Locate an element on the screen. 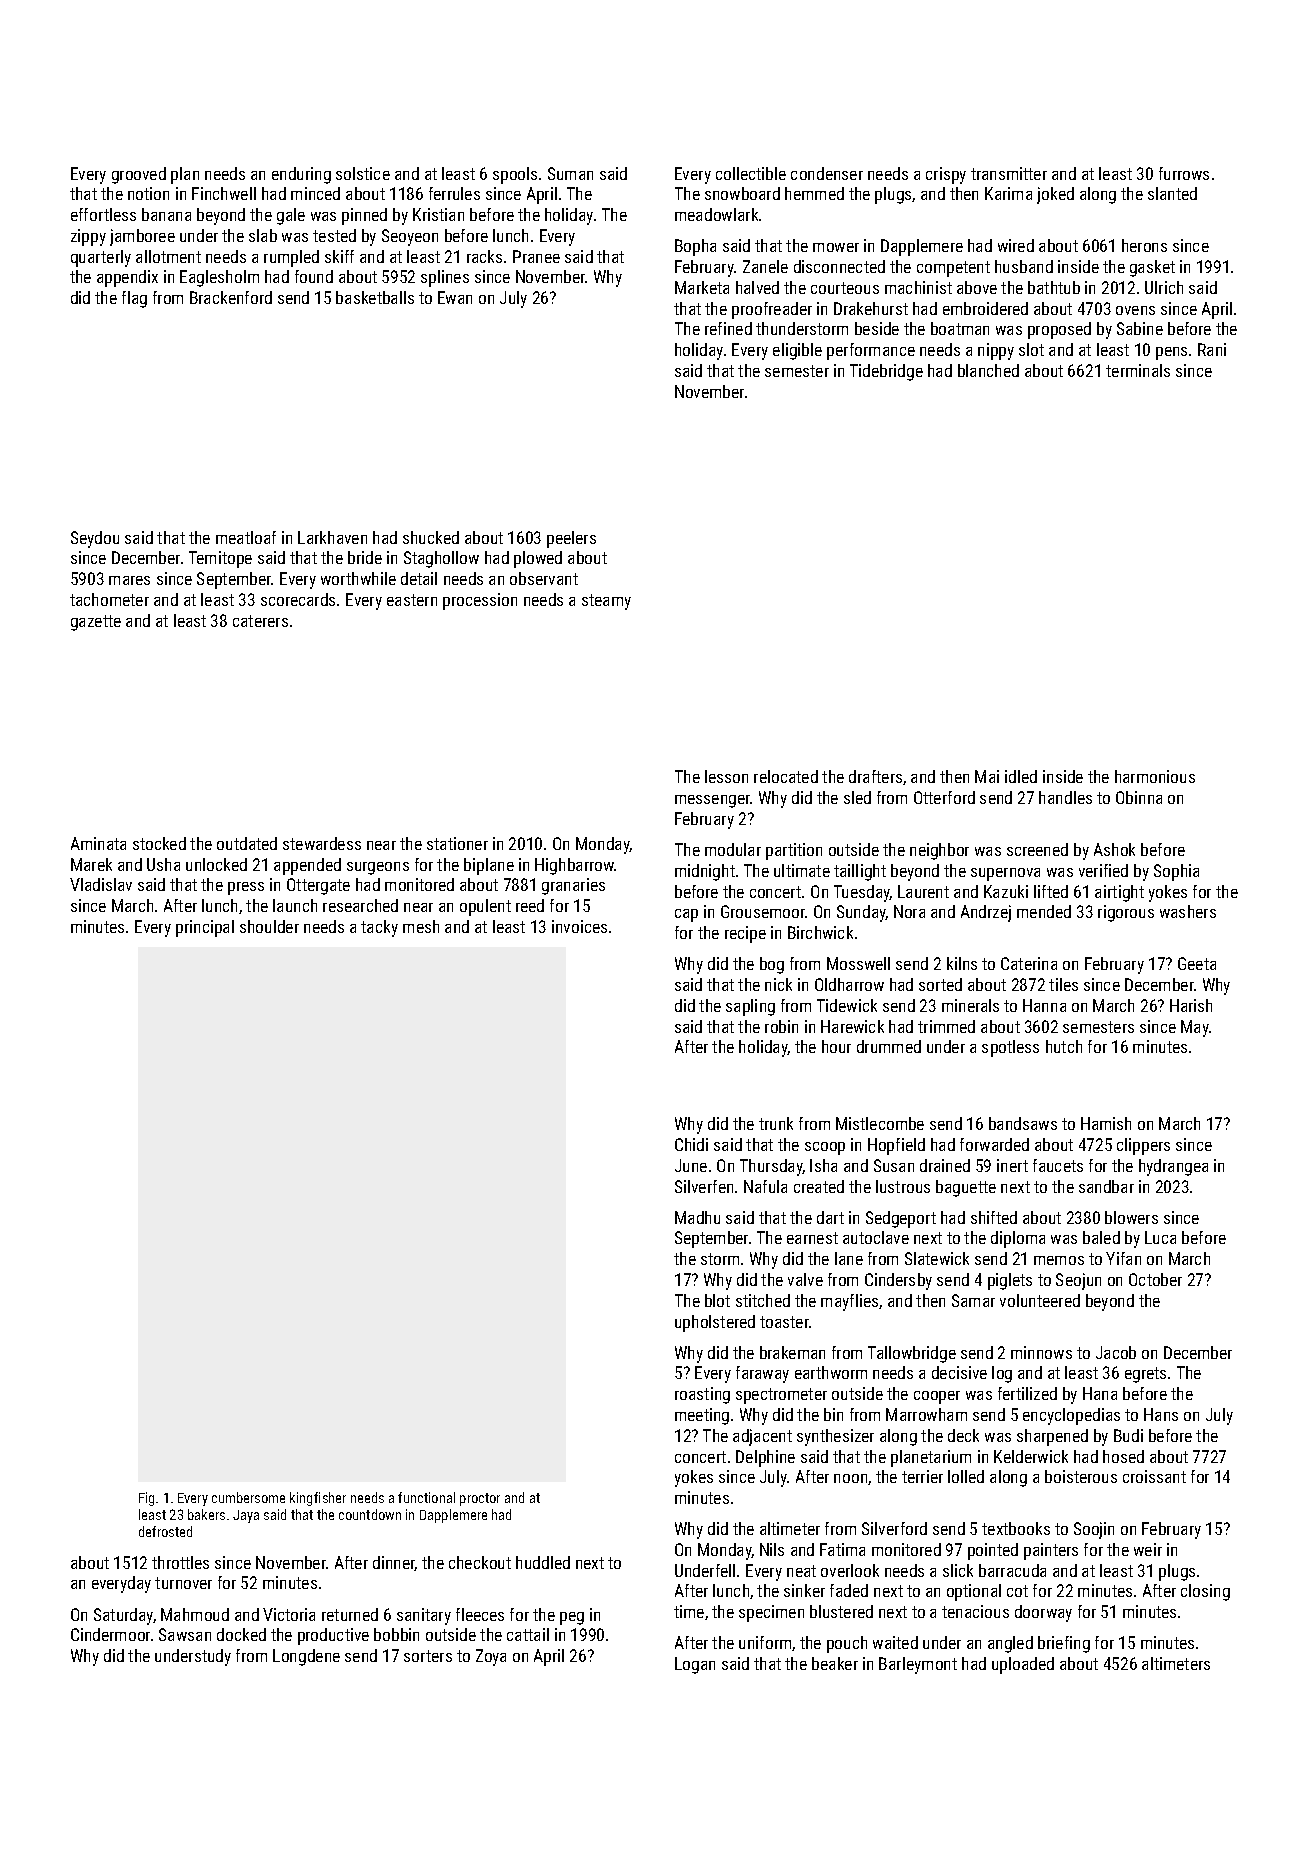 The image size is (1309, 1852). recipe is located at coordinates (745, 934).
